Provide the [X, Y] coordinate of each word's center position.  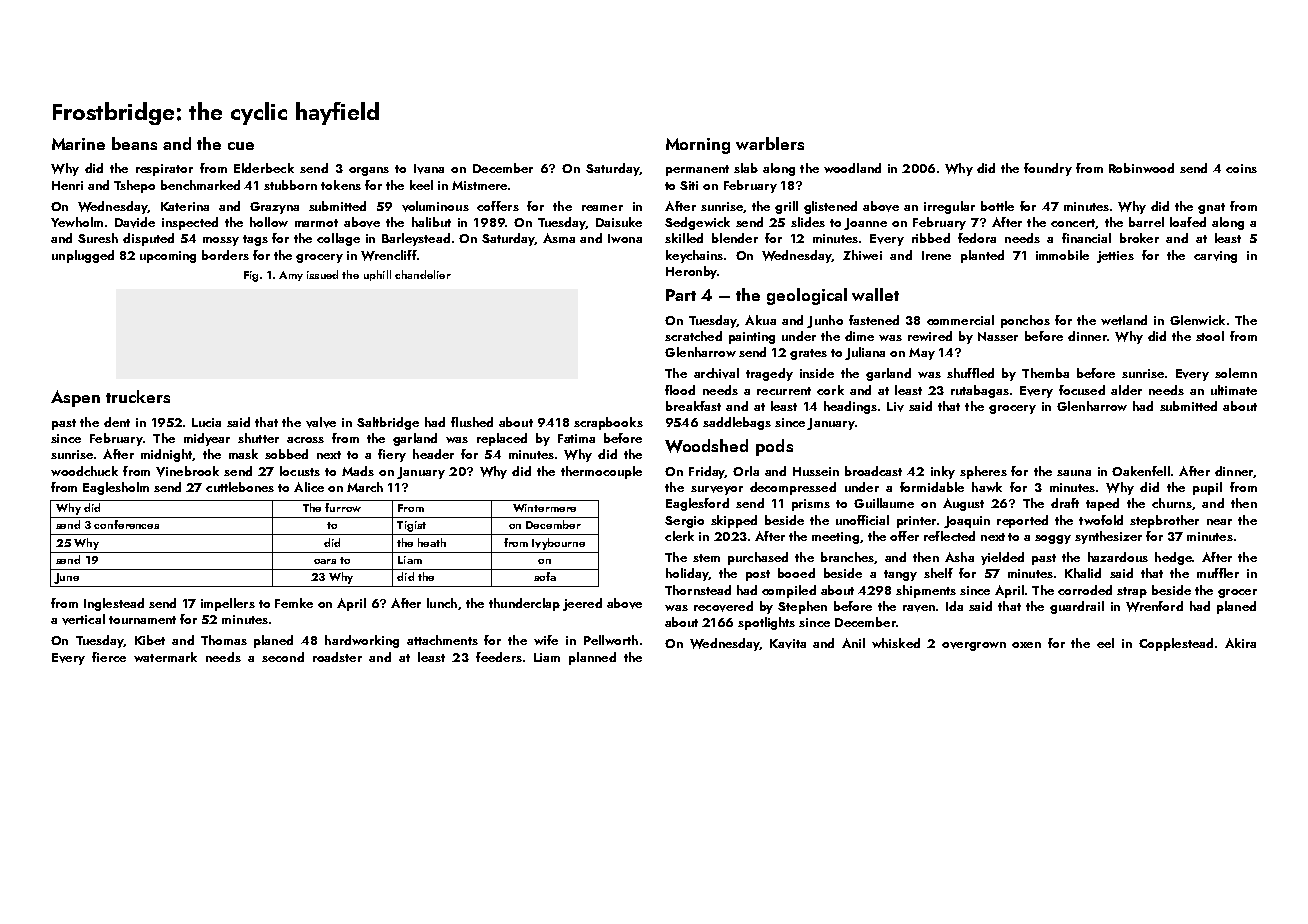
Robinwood [1141, 168]
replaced [502, 439]
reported [1022, 521]
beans [134, 143]
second [283, 657]
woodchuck [84, 471]
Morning [698, 146]
